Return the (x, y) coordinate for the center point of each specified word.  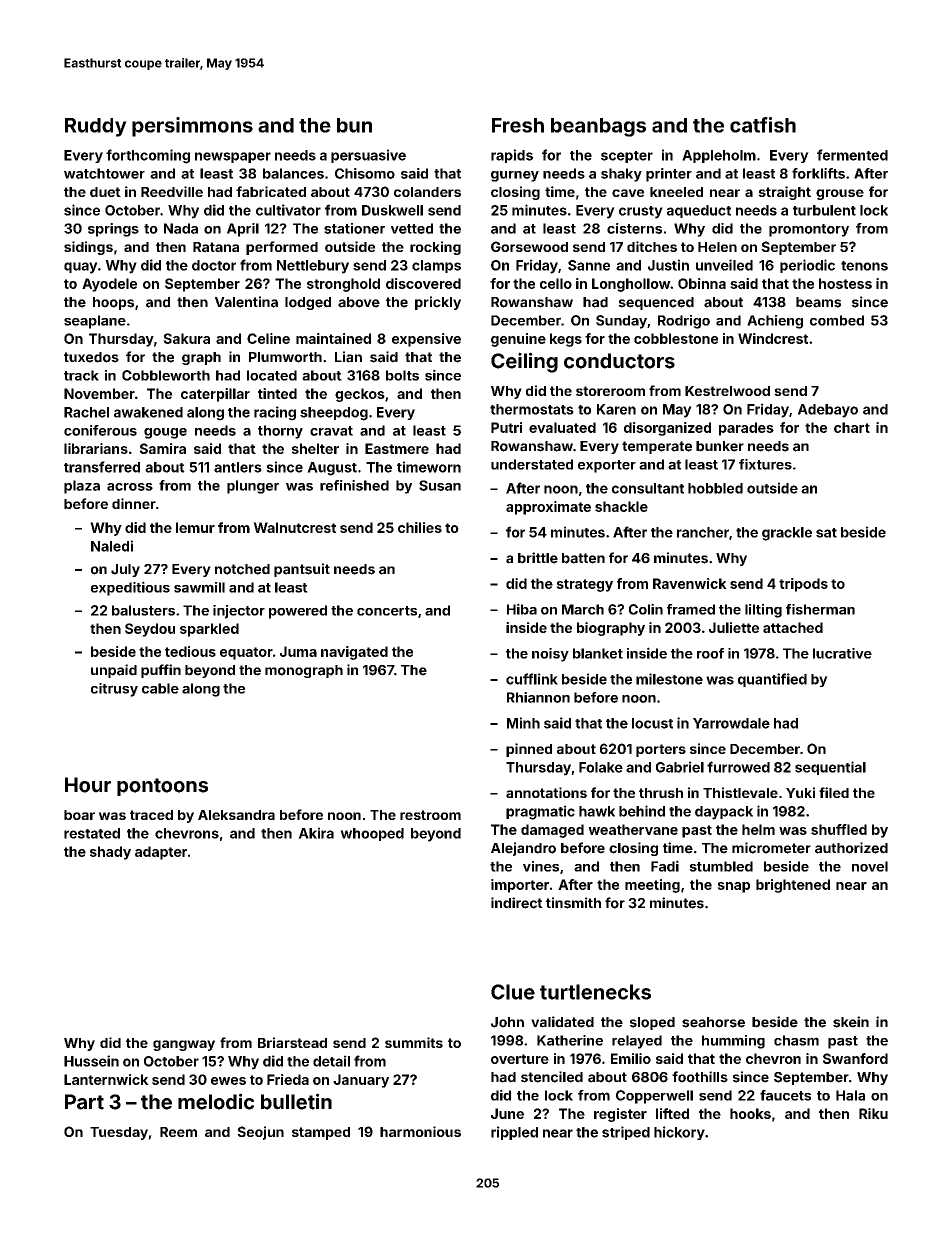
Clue (513, 992)
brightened (793, 886)
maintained (333, 338)
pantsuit (302, 570)
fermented (852, 155)
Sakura (186, 338)
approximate (548, 508)
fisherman (820, 609)
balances (293, 173)
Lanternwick (106, 1079)
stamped (321, 1133)
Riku (873, 1113)
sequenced (656, 303)
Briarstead (292, 1042)
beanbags (598, 127)
